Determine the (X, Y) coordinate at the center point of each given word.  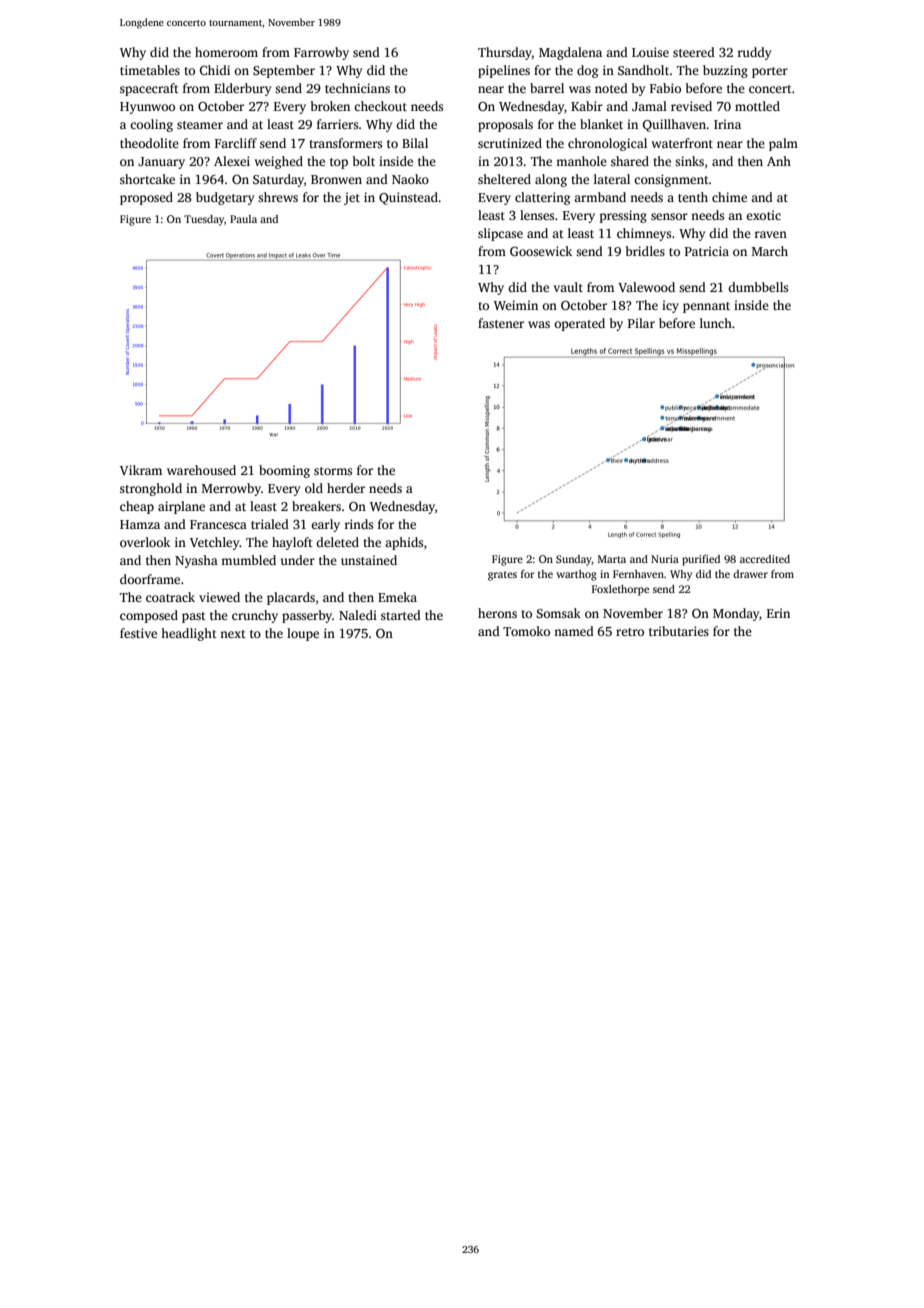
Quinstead (408, 198)
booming (284, 471)
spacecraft (149, 89)
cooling (151, 125)
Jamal (649, 106)
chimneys (644, 234)
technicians (357, 88)
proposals (505, 125)
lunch (716, 323)
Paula (243, 219)
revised (691, 106)
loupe (303, 634)
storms (333, 471)
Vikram (141, 470)
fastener (501, 323)
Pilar (641, 323)
